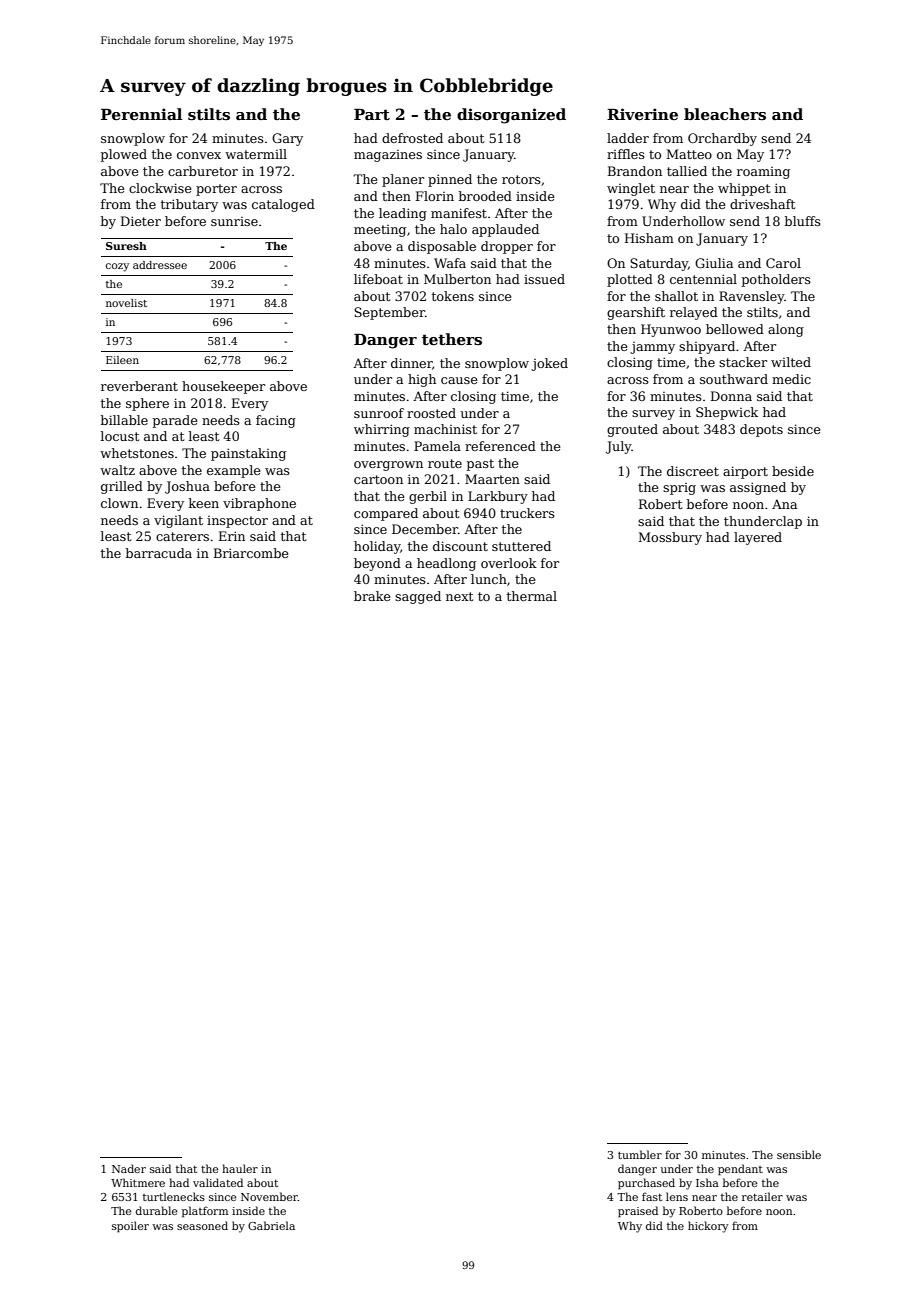 This document has height=1308, width=924. Describe the element at coordinates (372, 596) in the document. I see `brake` at that location.
